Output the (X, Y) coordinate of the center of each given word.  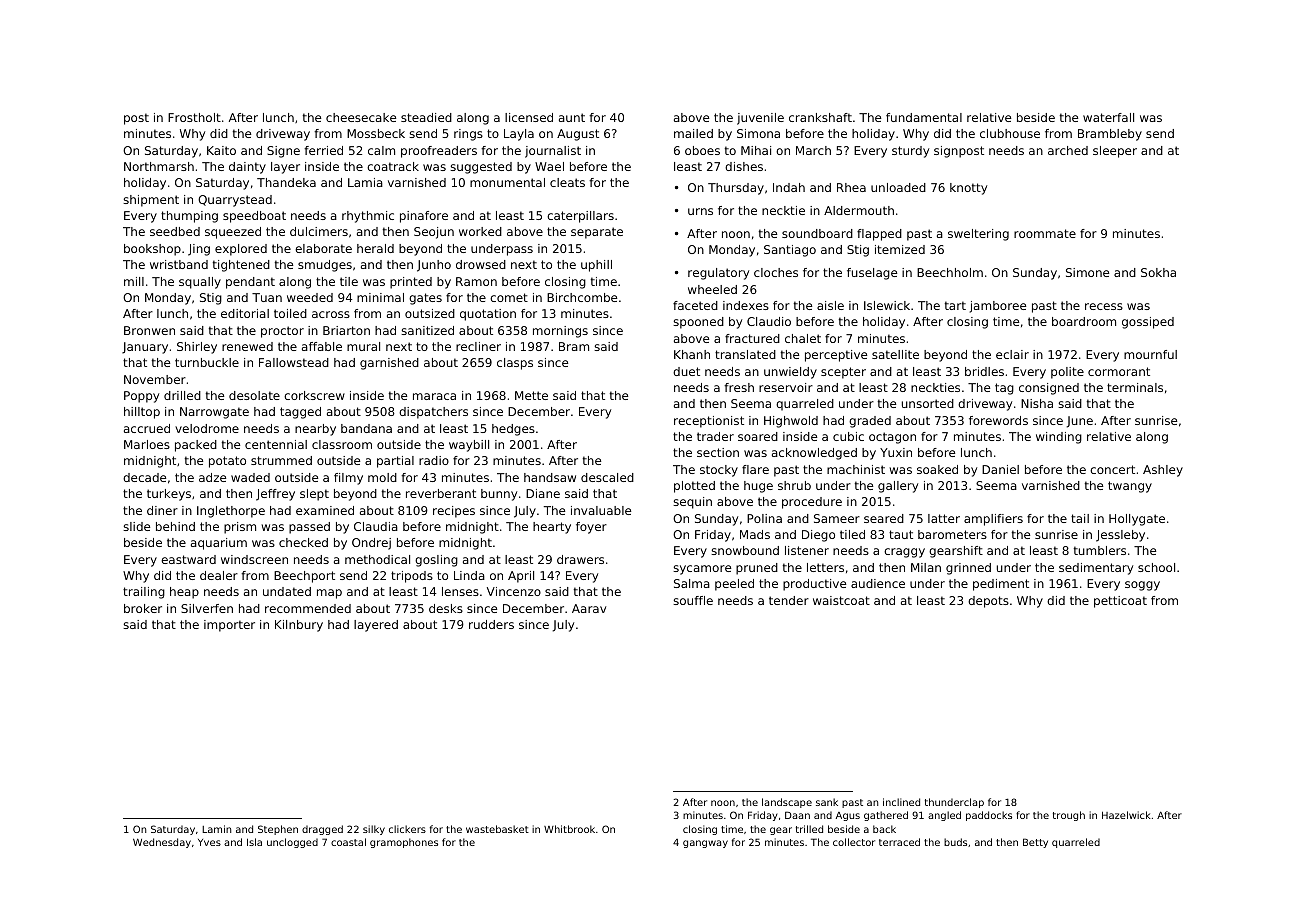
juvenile (760, 119)
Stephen (278, 830)
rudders (491, 624)
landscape (787, 803)
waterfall (1108, 117)
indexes (746, 305)
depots (988, 602)
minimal (380, 297)
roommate (1045, 233)
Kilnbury (299, 626)
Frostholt (194, 117)
